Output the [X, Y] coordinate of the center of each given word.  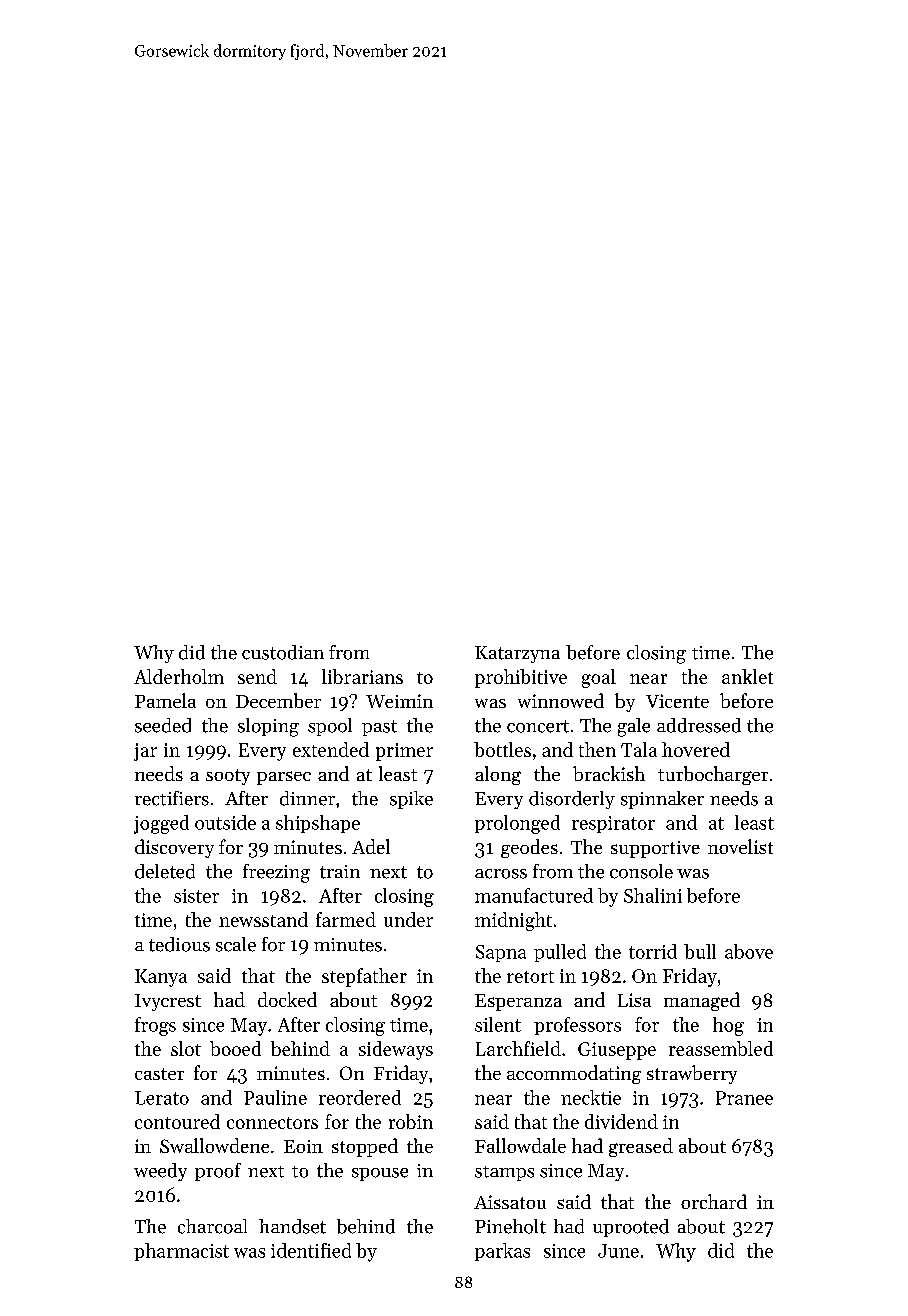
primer [404, 752]
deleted [165, 871]
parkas [502, 1252]
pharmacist [181, 1252]
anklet [747, 676]
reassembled [721, 1048]
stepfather [364, 977]
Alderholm [179, 676]
